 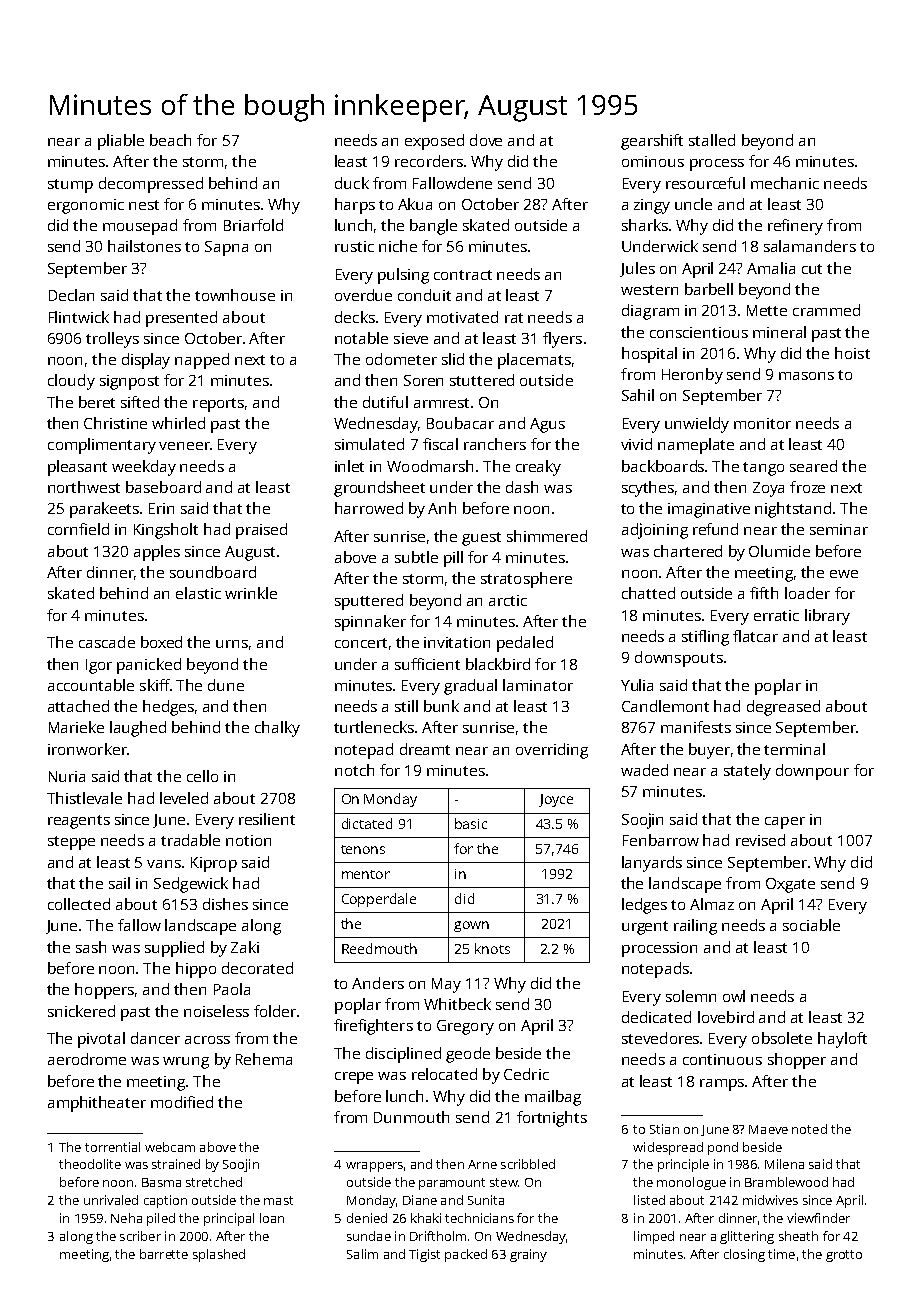 I want to click on barrette, so click(x=164, y=1254).
